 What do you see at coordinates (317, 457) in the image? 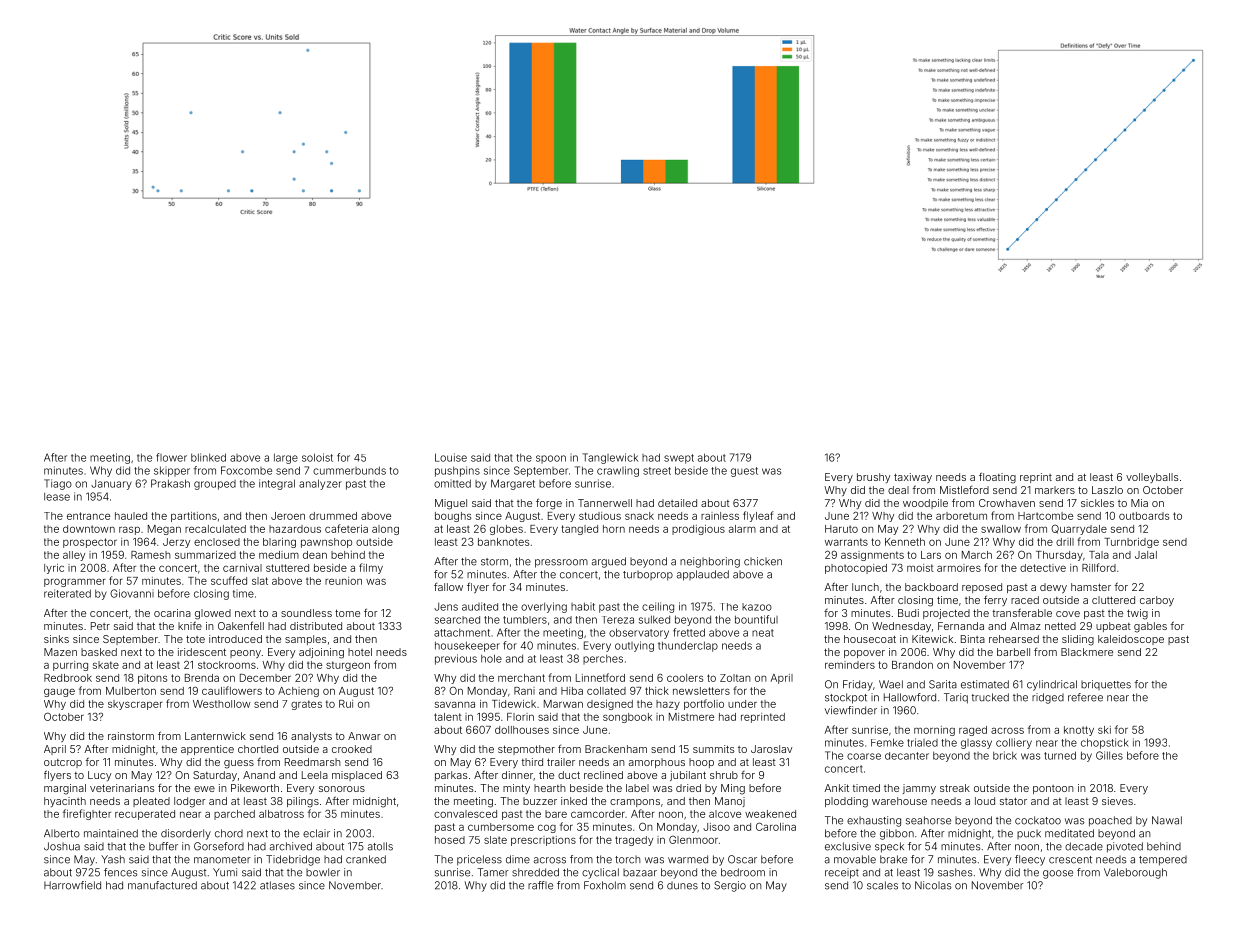
I see `soloist` at bounding box center [317, 457].
